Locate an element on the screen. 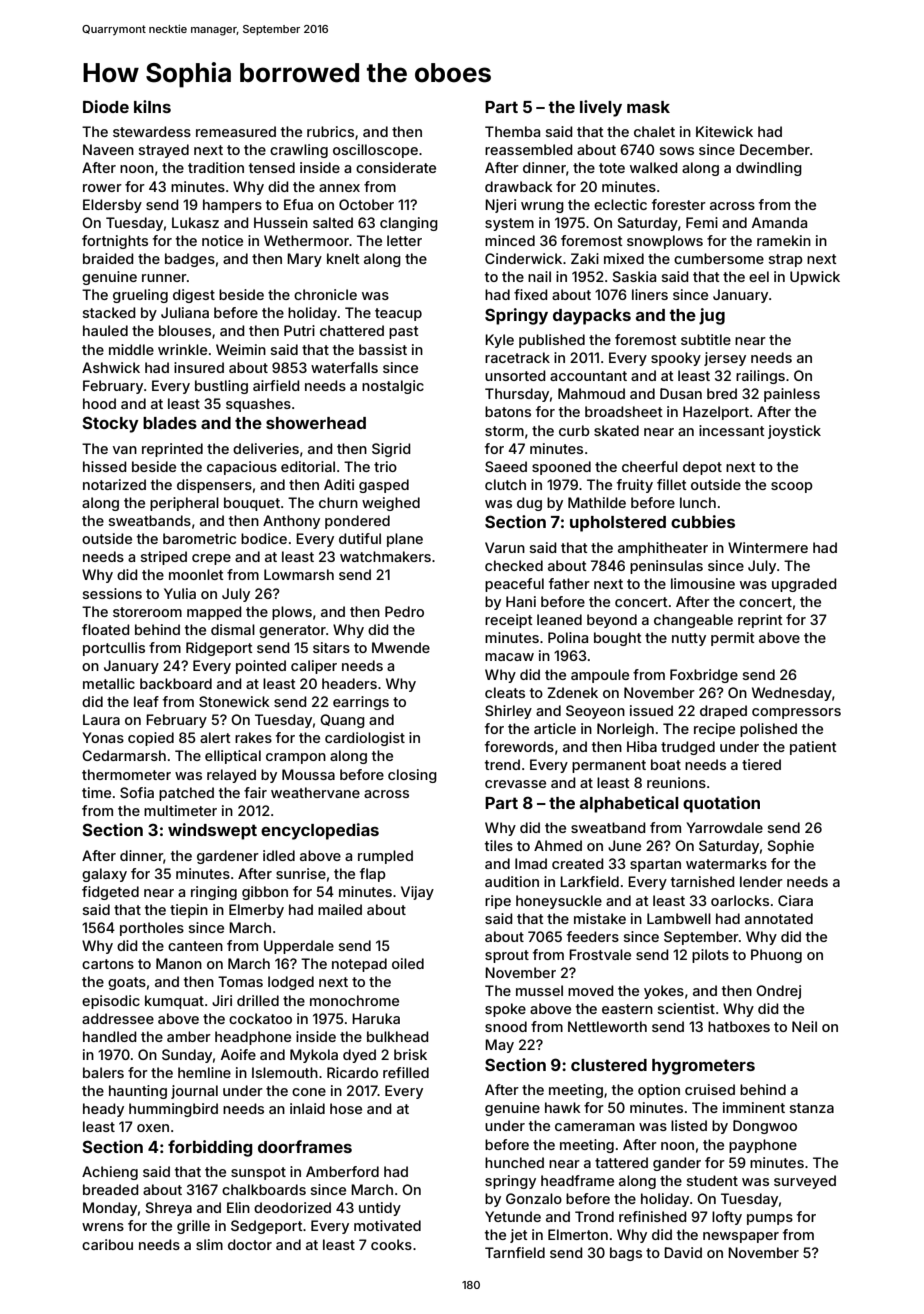 This screenshot has width=924, height=1314. slim is located at coordinates (209, 1244).
